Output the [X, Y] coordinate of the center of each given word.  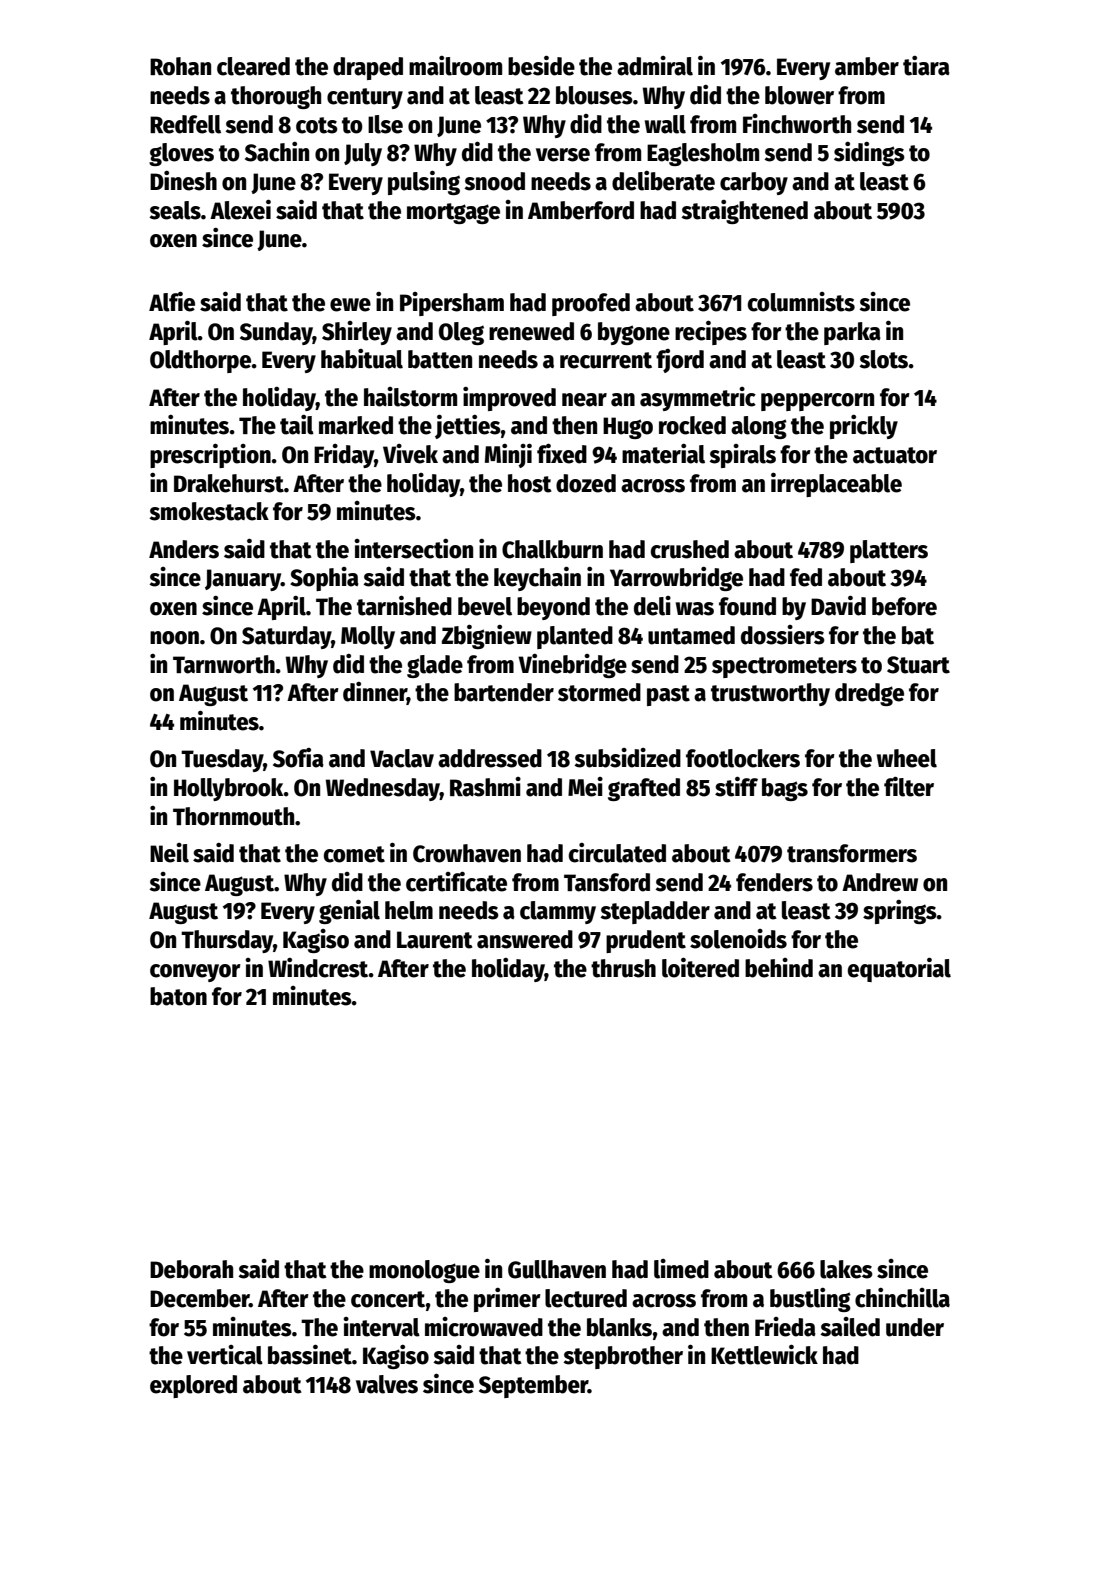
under [915, 1327]
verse [563, 155]
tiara [926, 66]
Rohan [180, 66]
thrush [623, 968]
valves [387, 1384]
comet [354, 854]
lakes [846, 1269]
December [199, 1298]
